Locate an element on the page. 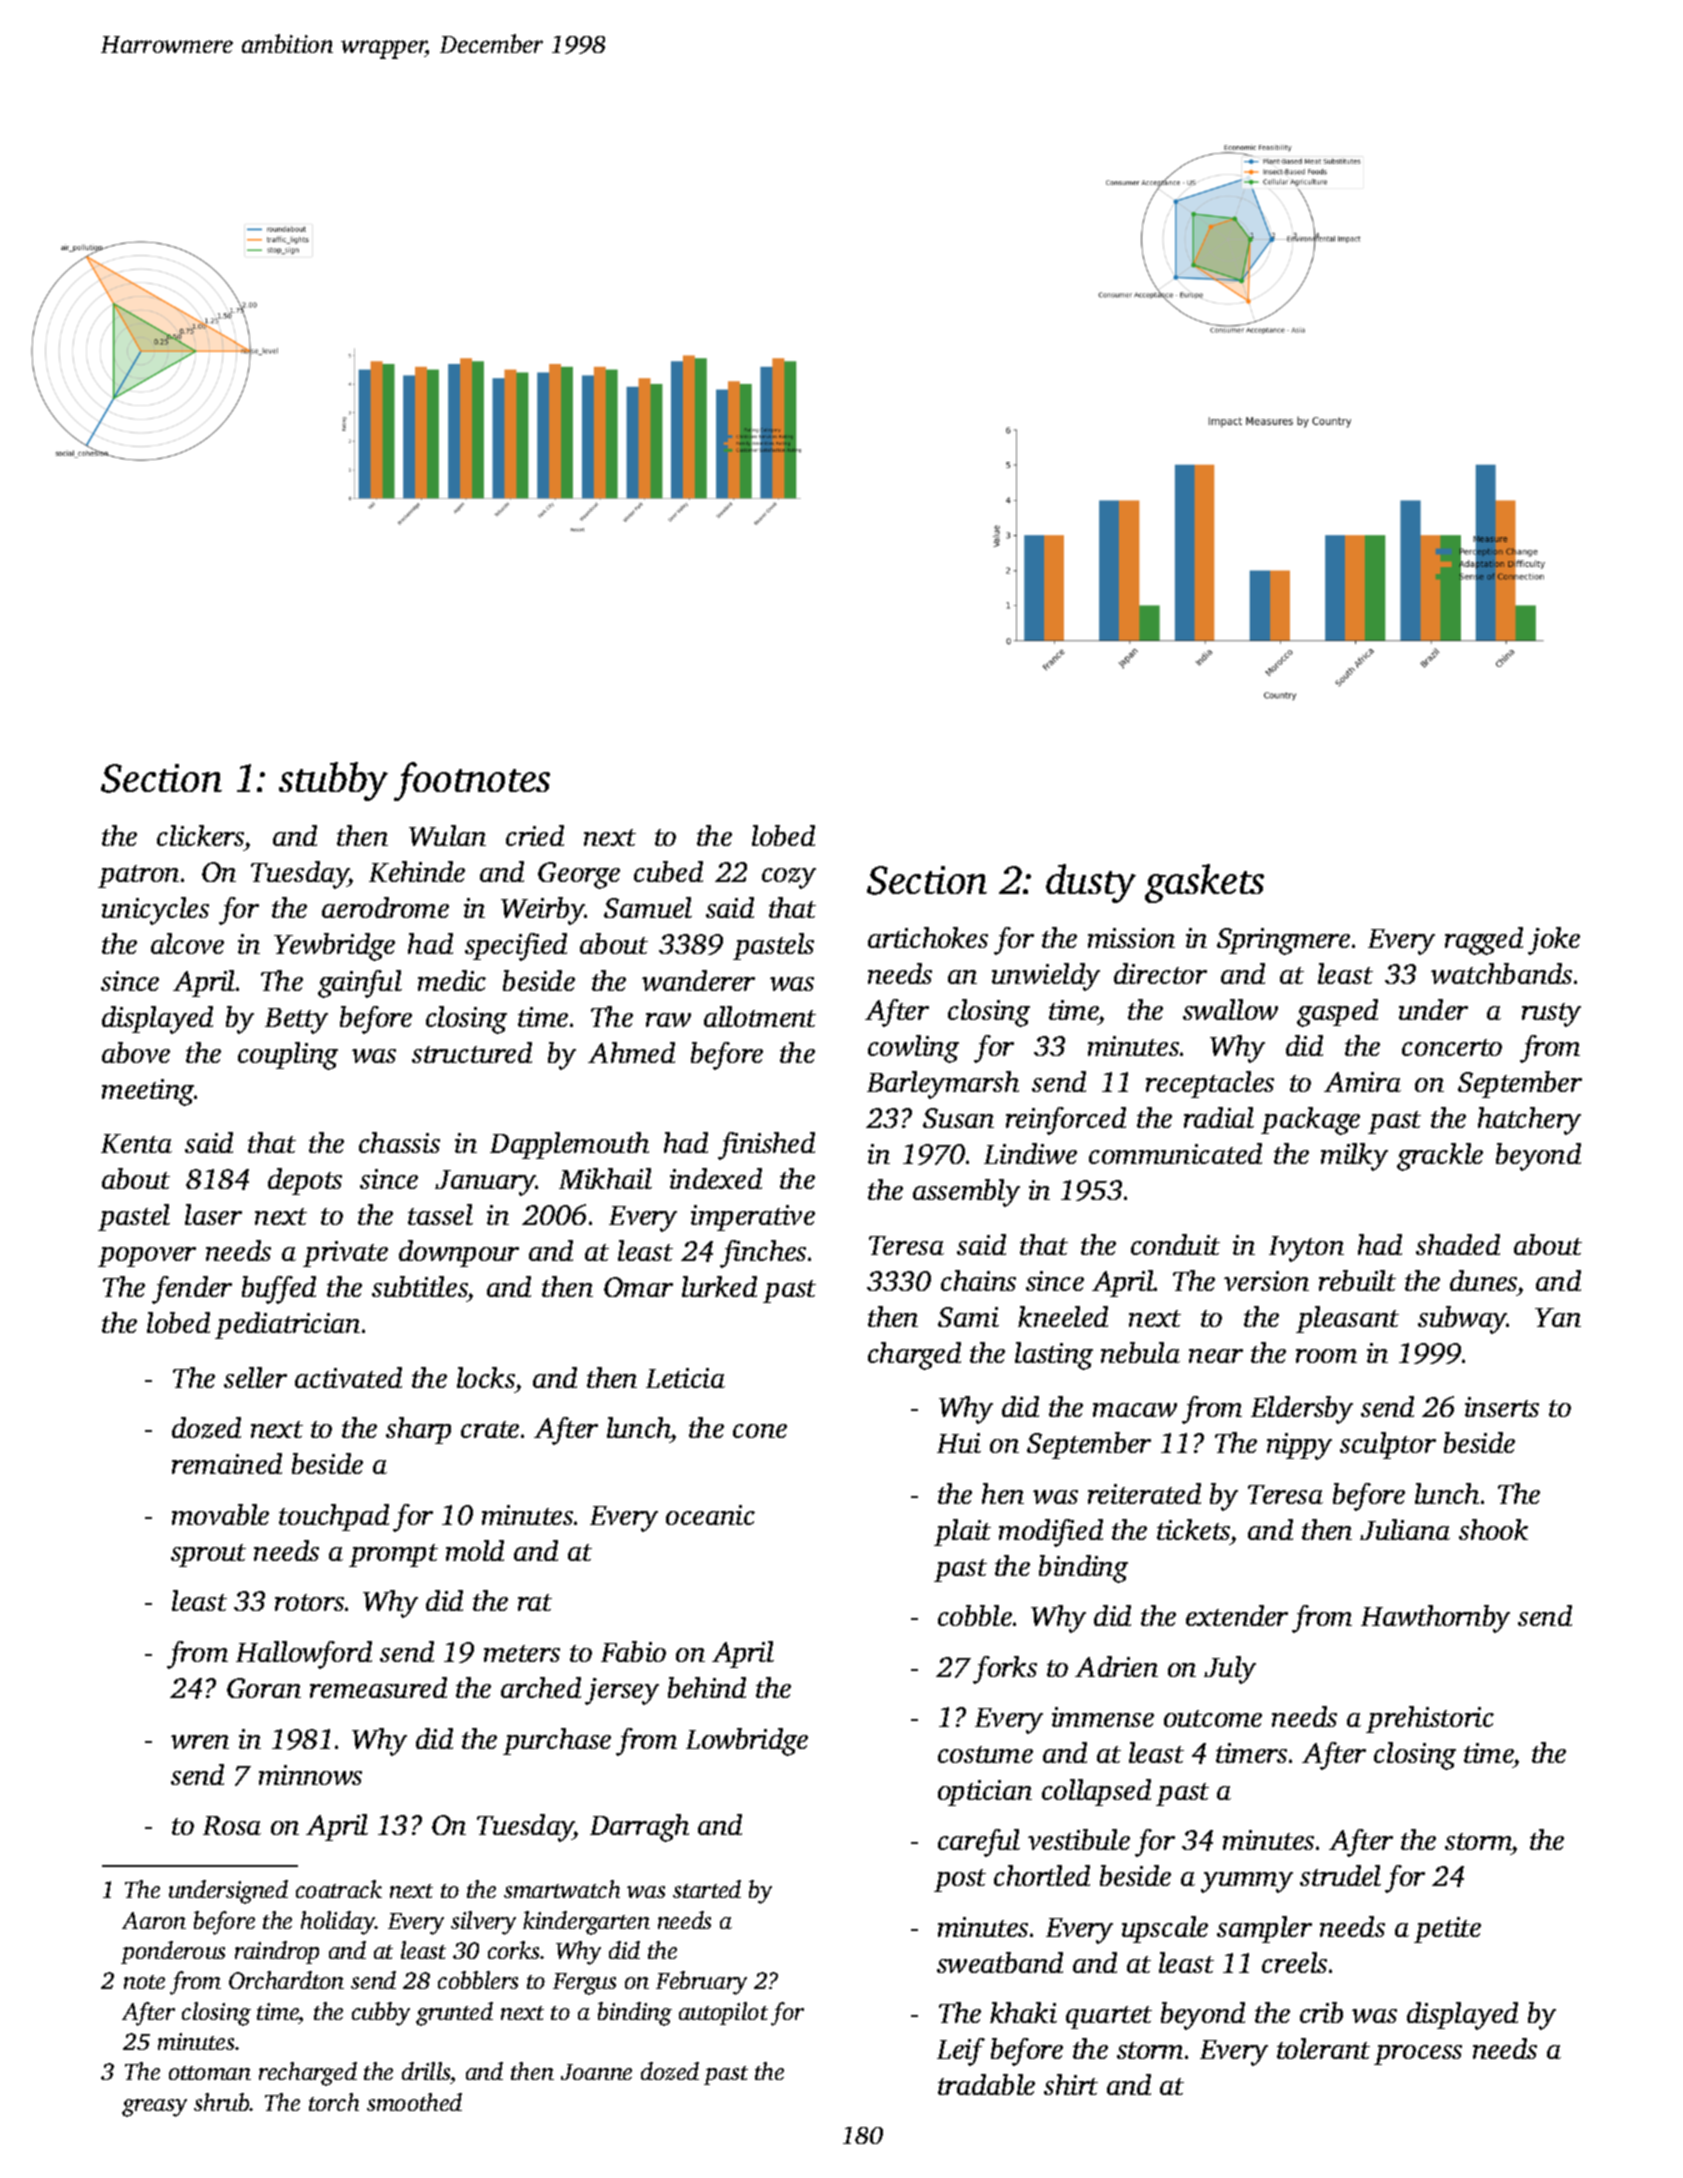  chains is located at coordinates (978, 1280).
